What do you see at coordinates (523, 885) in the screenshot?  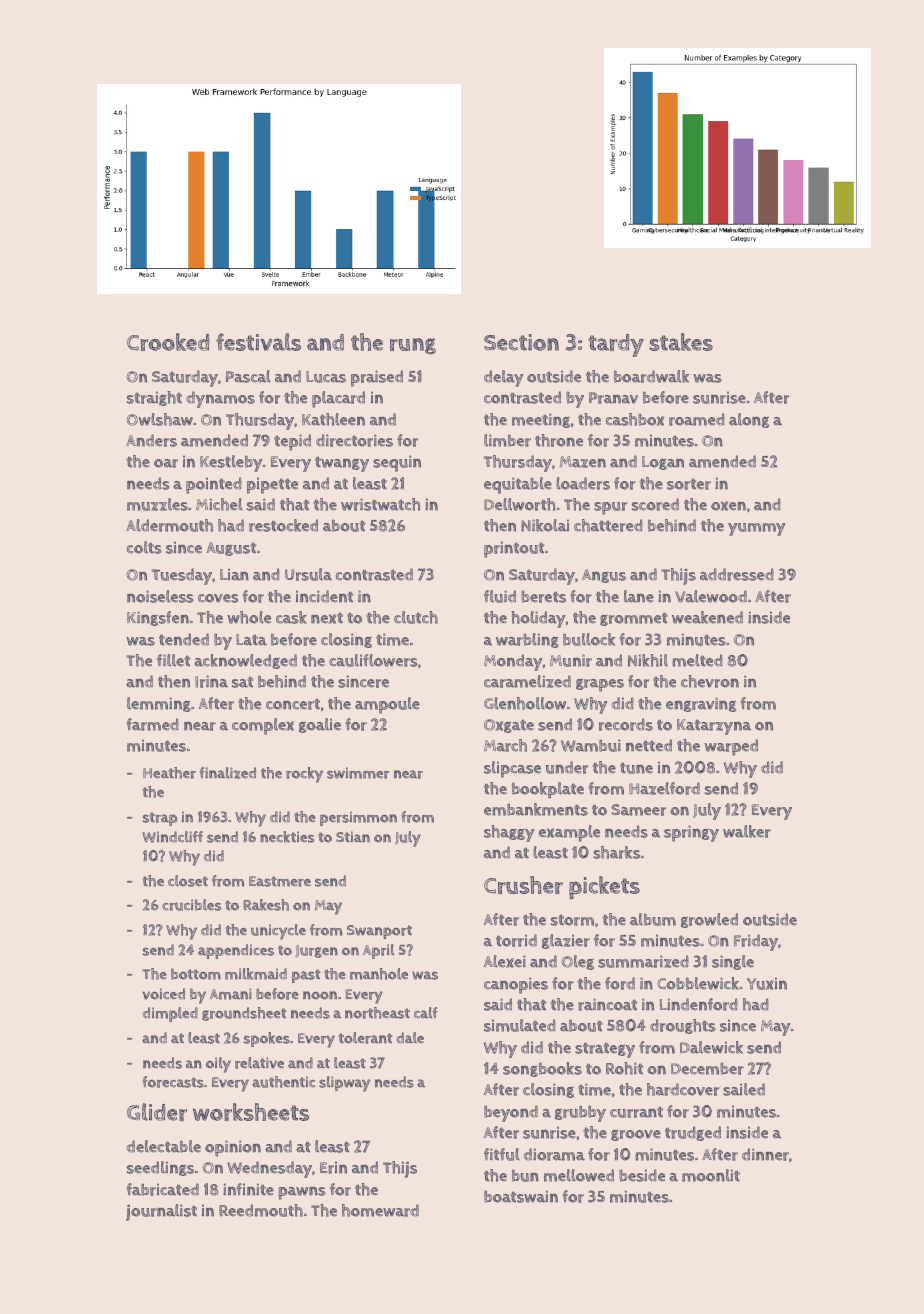 I see `Crusher` at bounding box center [523, 885].
